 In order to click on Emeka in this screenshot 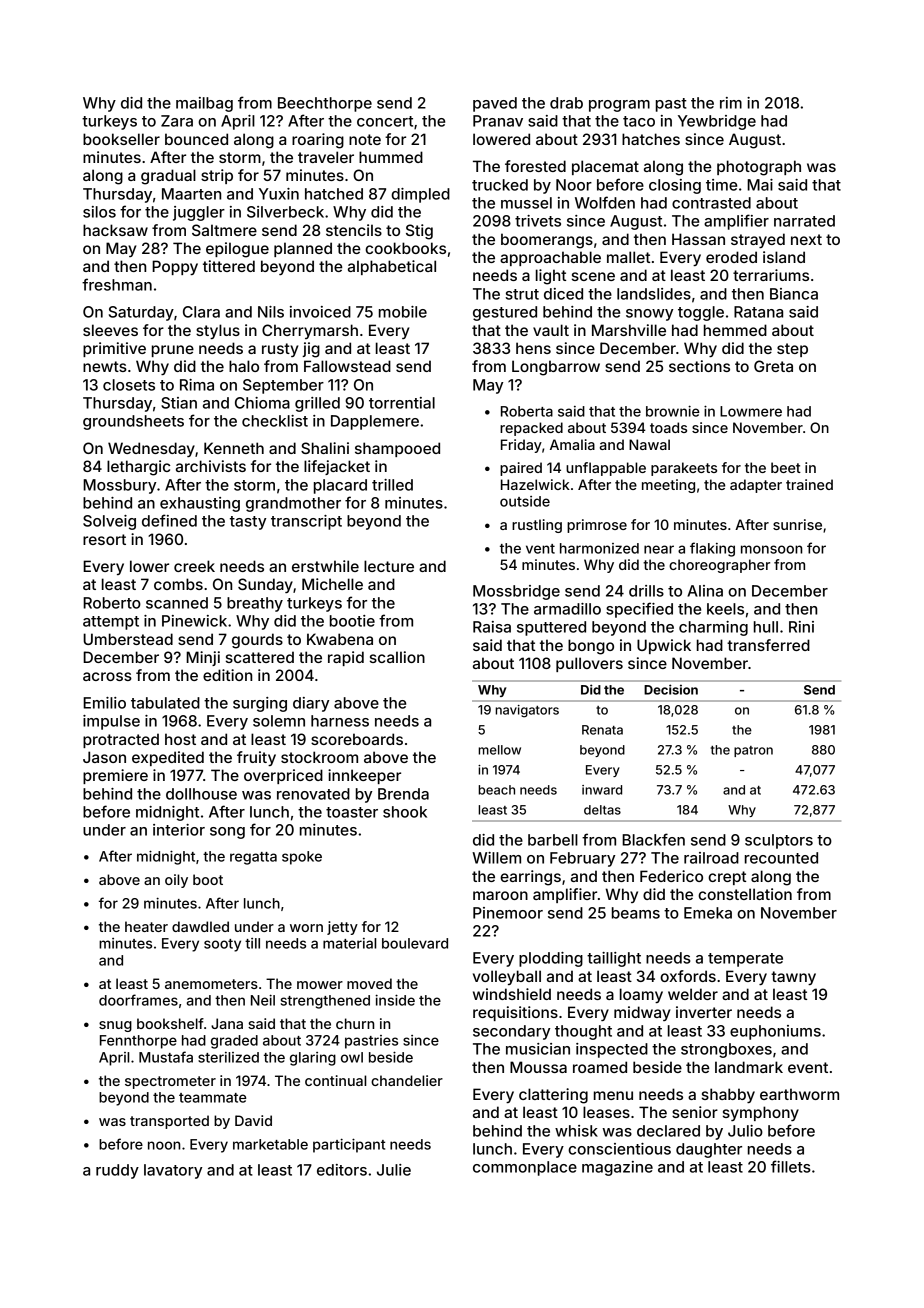, I will do `click(708, 913)`.
